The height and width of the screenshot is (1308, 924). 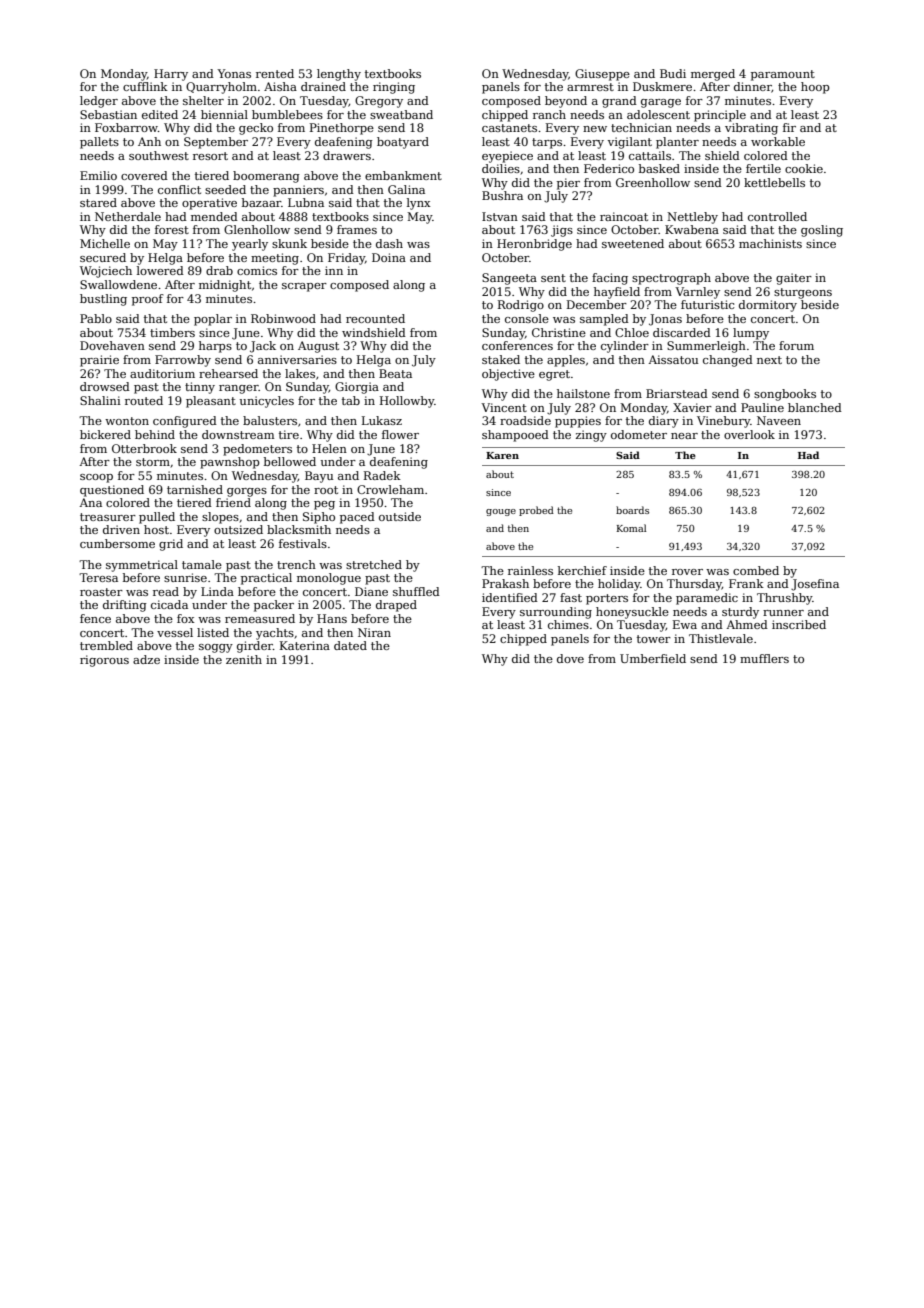 I want to click on driven, so click(x=121, y=529).
